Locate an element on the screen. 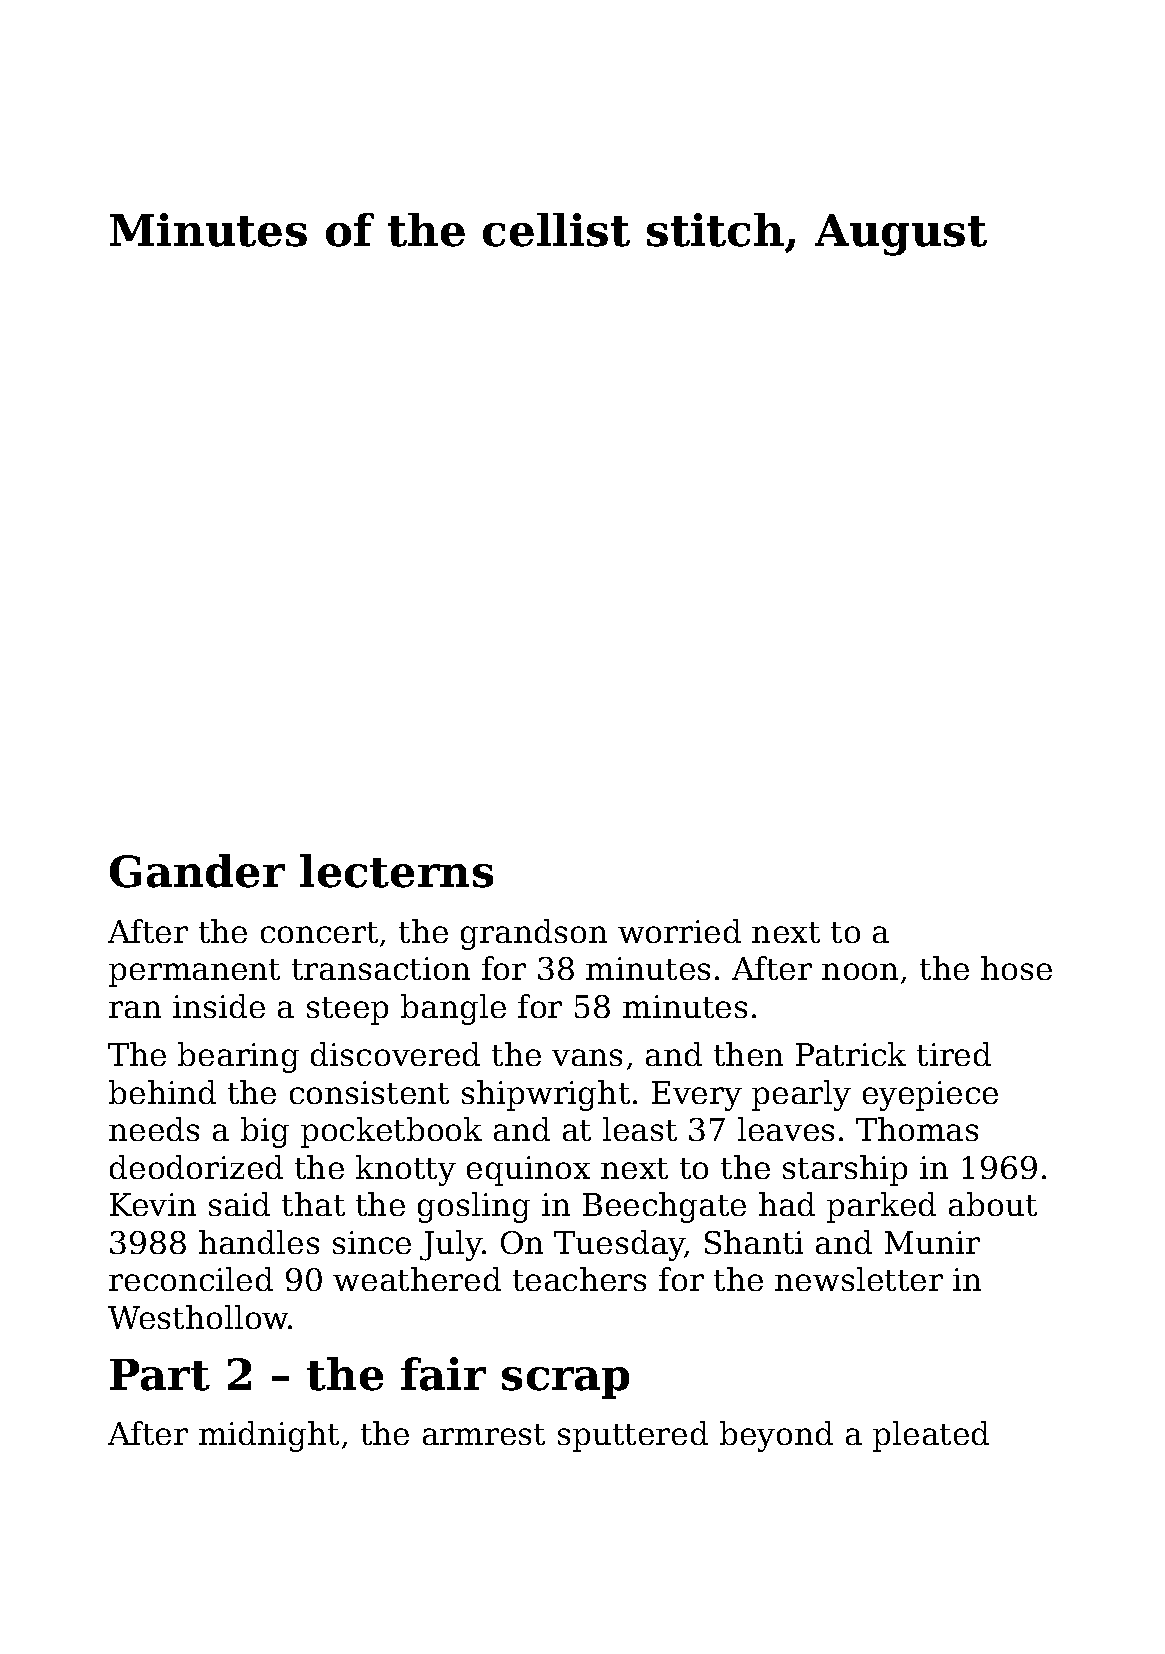 This screenshot has width=1165, height=1654. noon is located at coordinates (860, 971).
